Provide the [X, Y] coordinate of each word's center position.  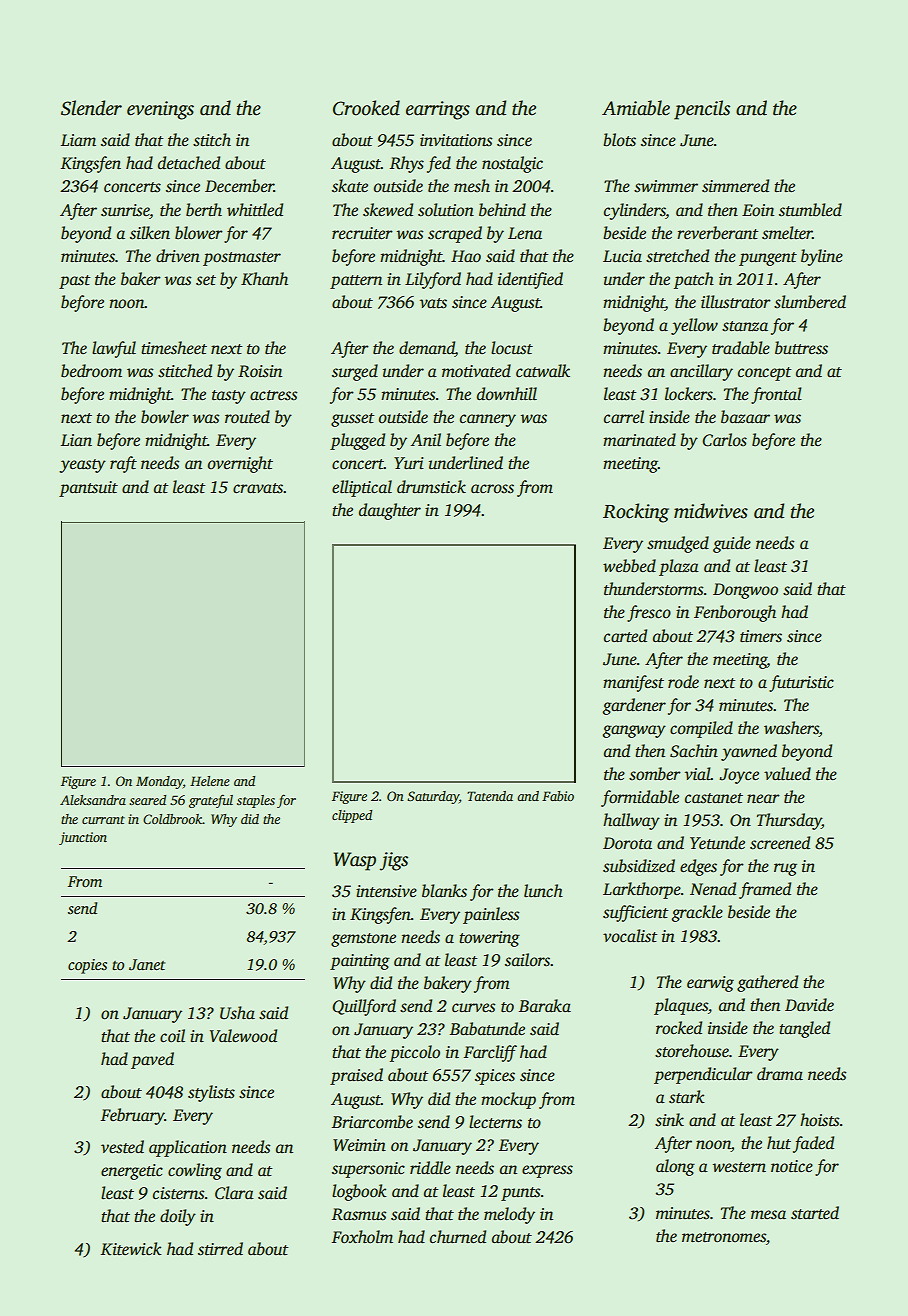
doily [178, 1217]
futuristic [801, 683]
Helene [210, 781]
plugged [357, 441]
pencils [702, 110]
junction [83, 838]
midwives [711, 511]
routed [247, 417]
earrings [438, 110]
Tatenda [490, 796]
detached [189, 163]
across [492, 489]
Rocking [636, 513]
